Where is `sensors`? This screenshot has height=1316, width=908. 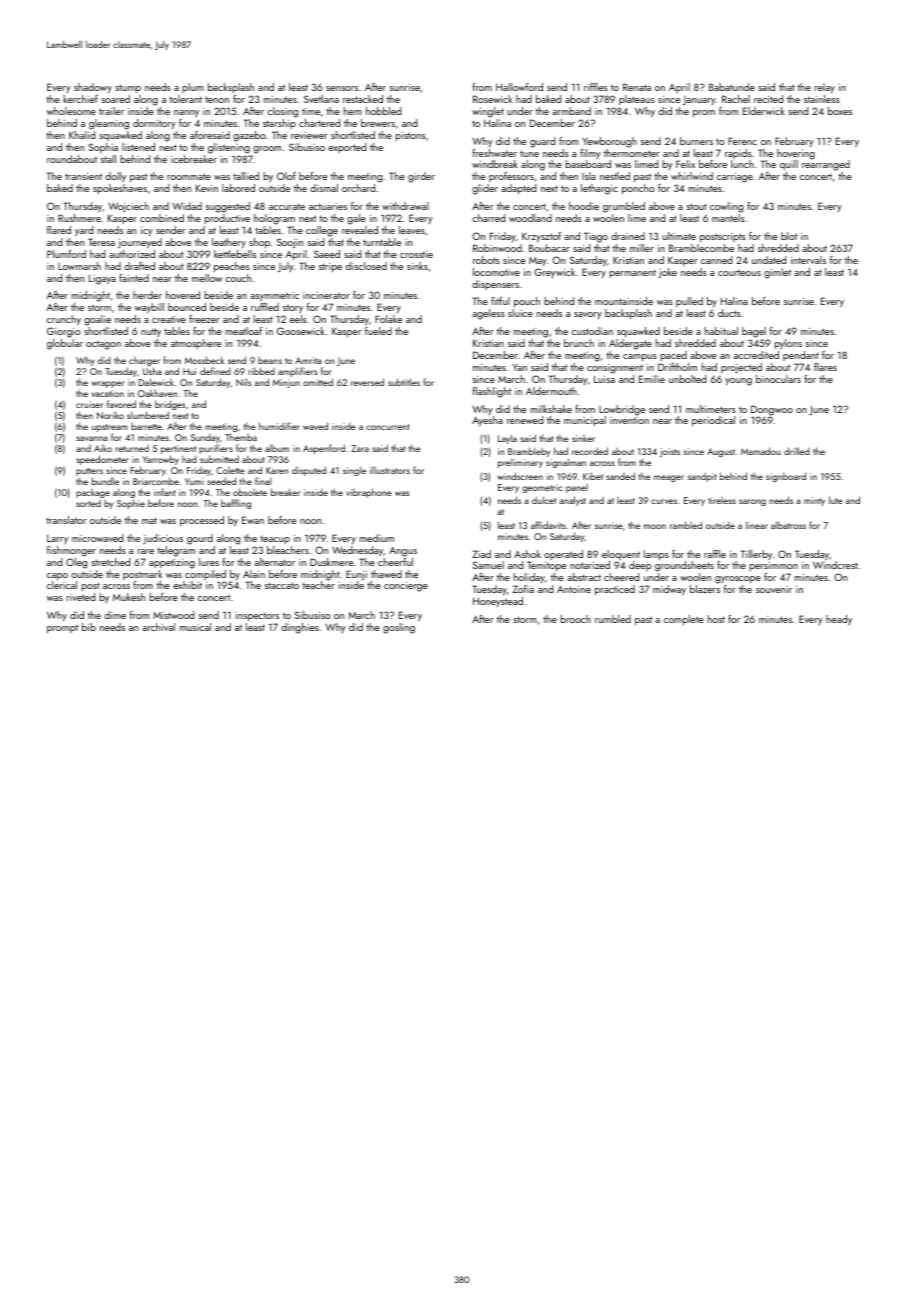 sensors is located at coordinates (342, 88).
